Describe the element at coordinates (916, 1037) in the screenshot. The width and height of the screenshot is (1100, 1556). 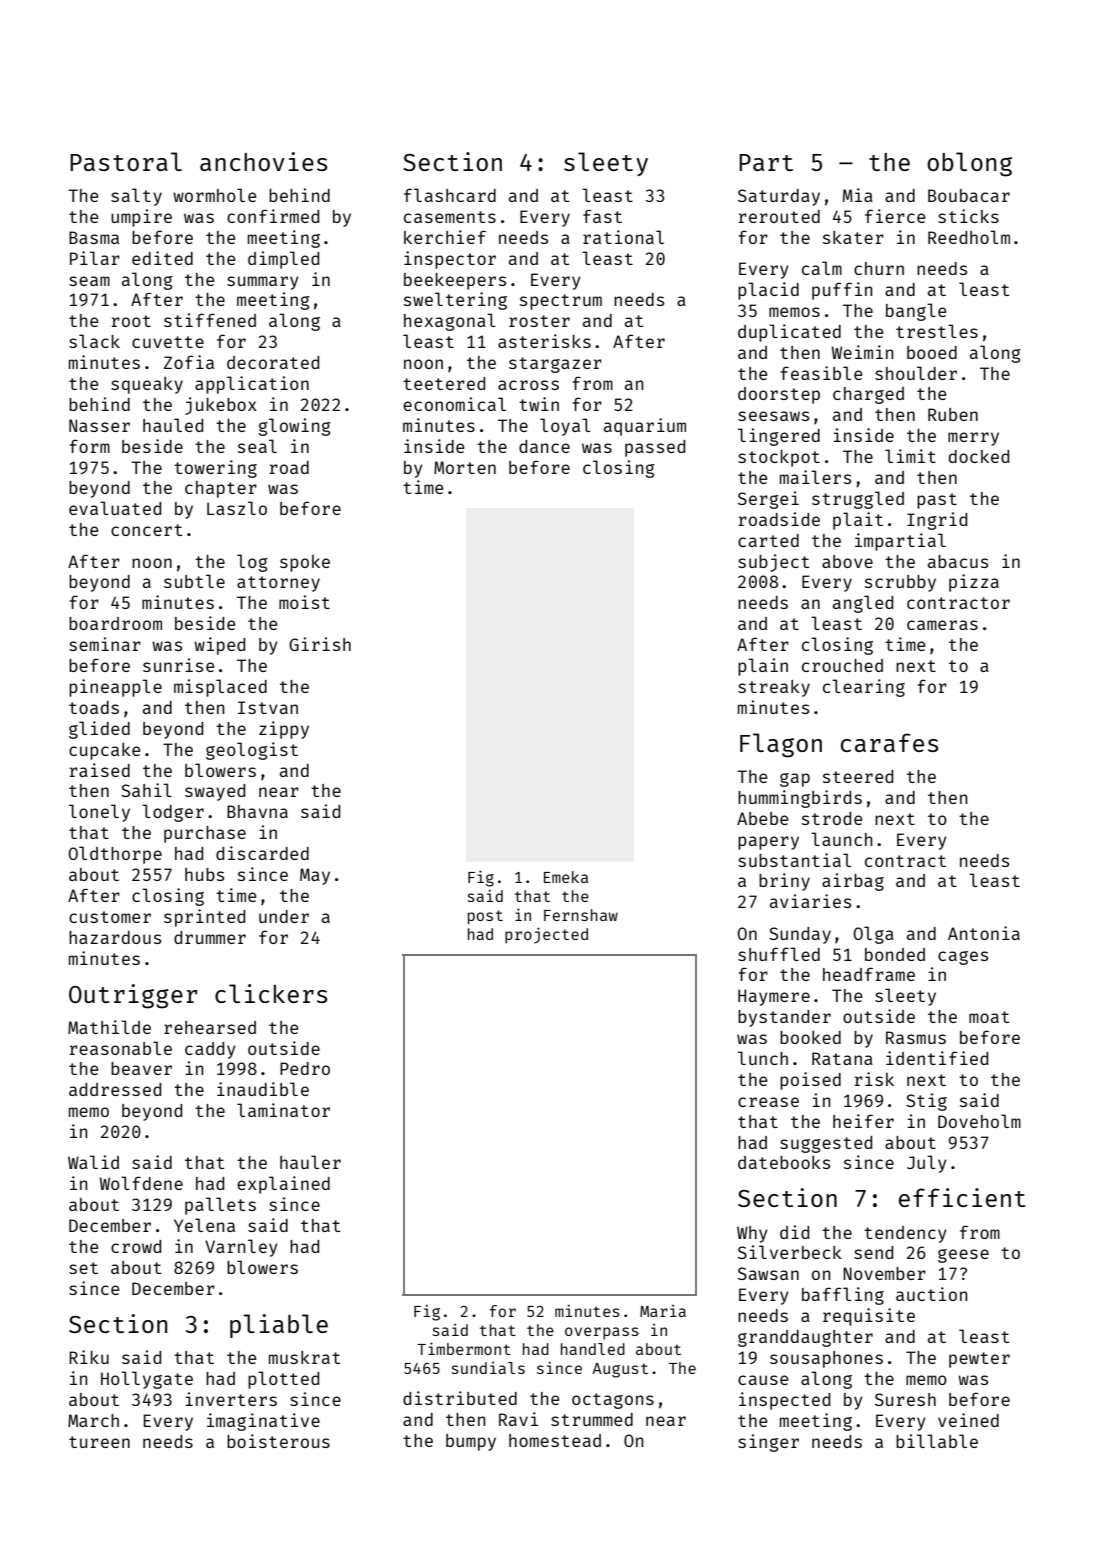
I see `Rasmus` at that location.
